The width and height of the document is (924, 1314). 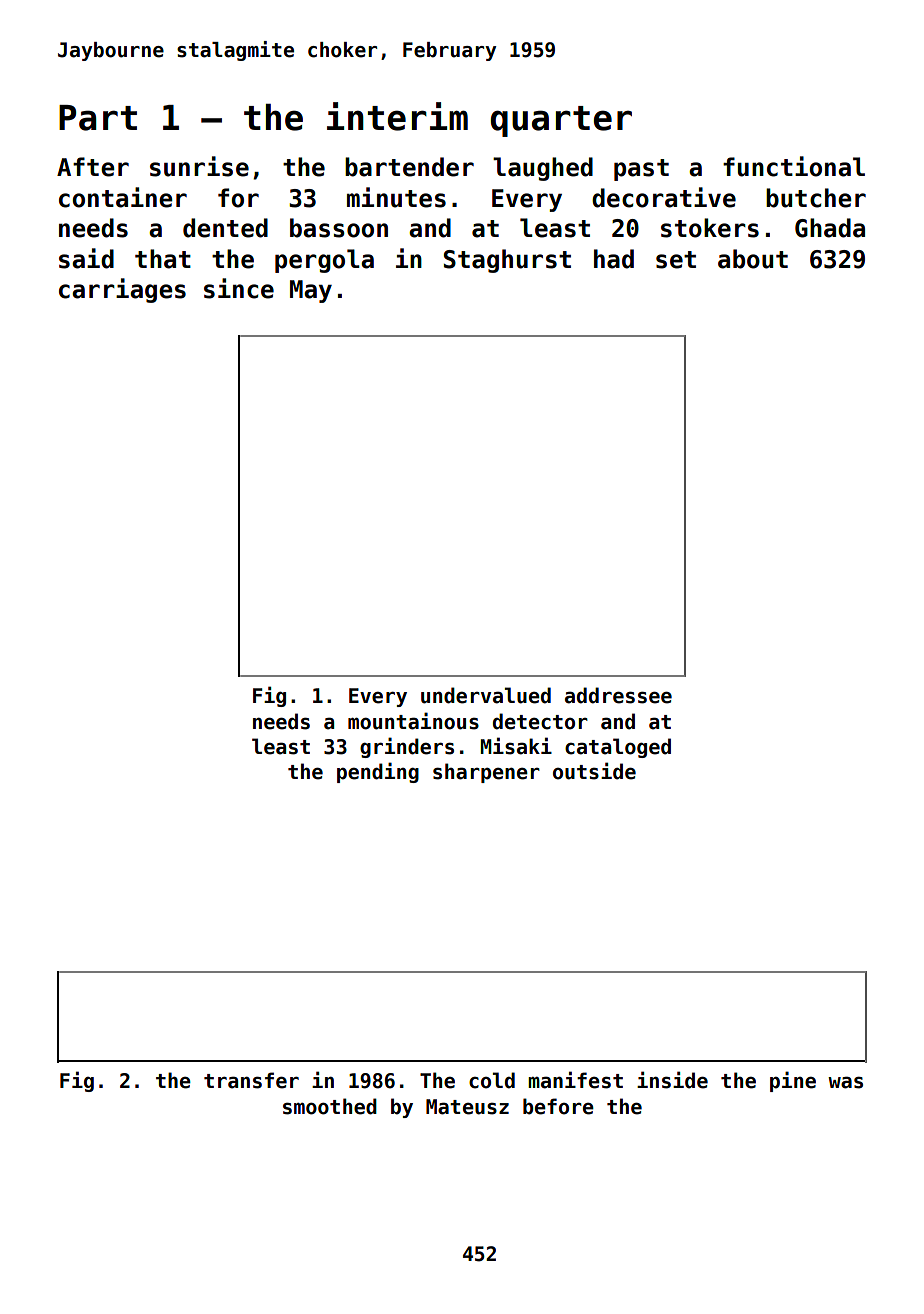 I want to click on transfer, so click(x=251, y=1080).
